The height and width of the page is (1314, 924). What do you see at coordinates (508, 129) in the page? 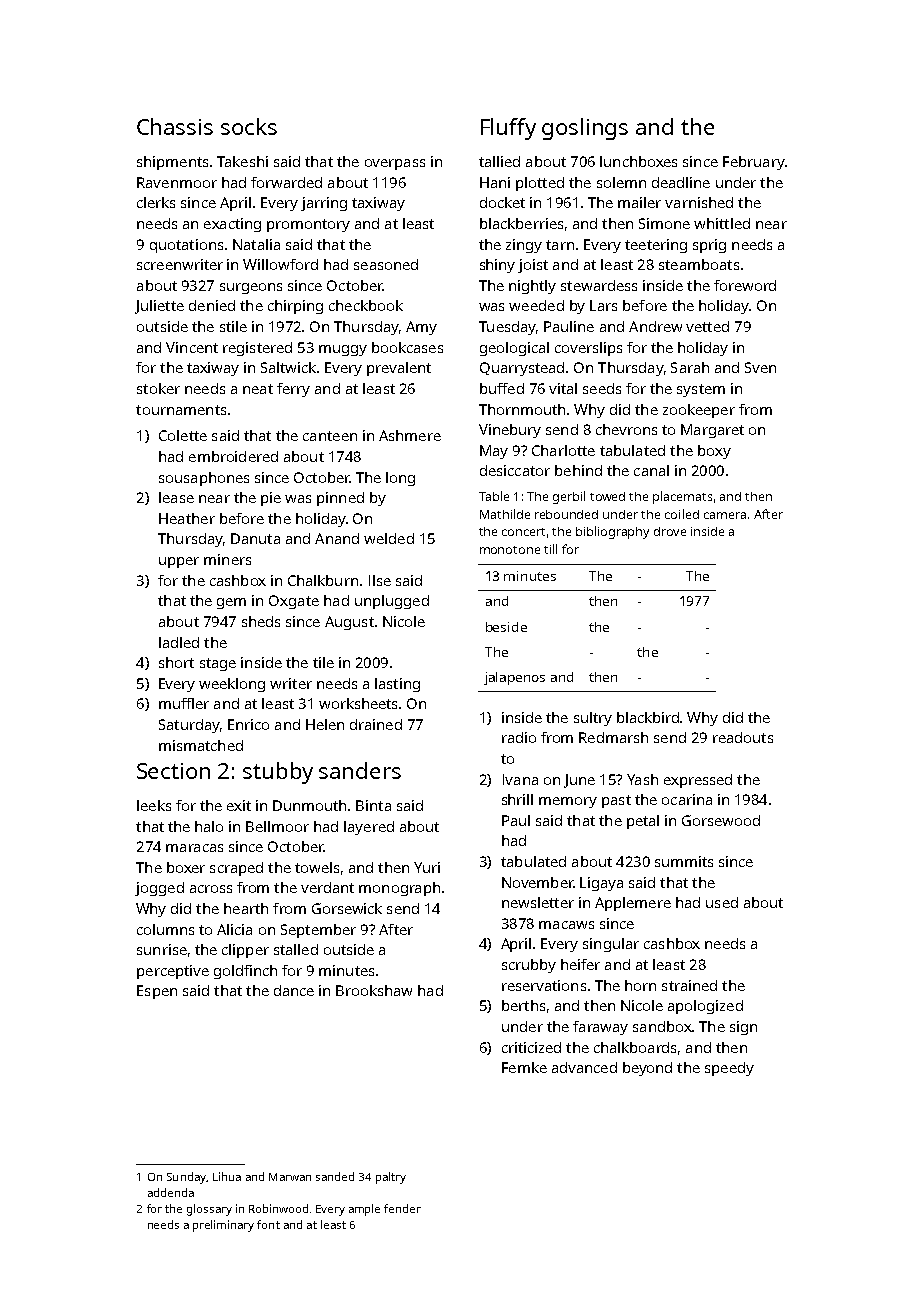
I see `Fluffy` at bounding box center [508, 129].
